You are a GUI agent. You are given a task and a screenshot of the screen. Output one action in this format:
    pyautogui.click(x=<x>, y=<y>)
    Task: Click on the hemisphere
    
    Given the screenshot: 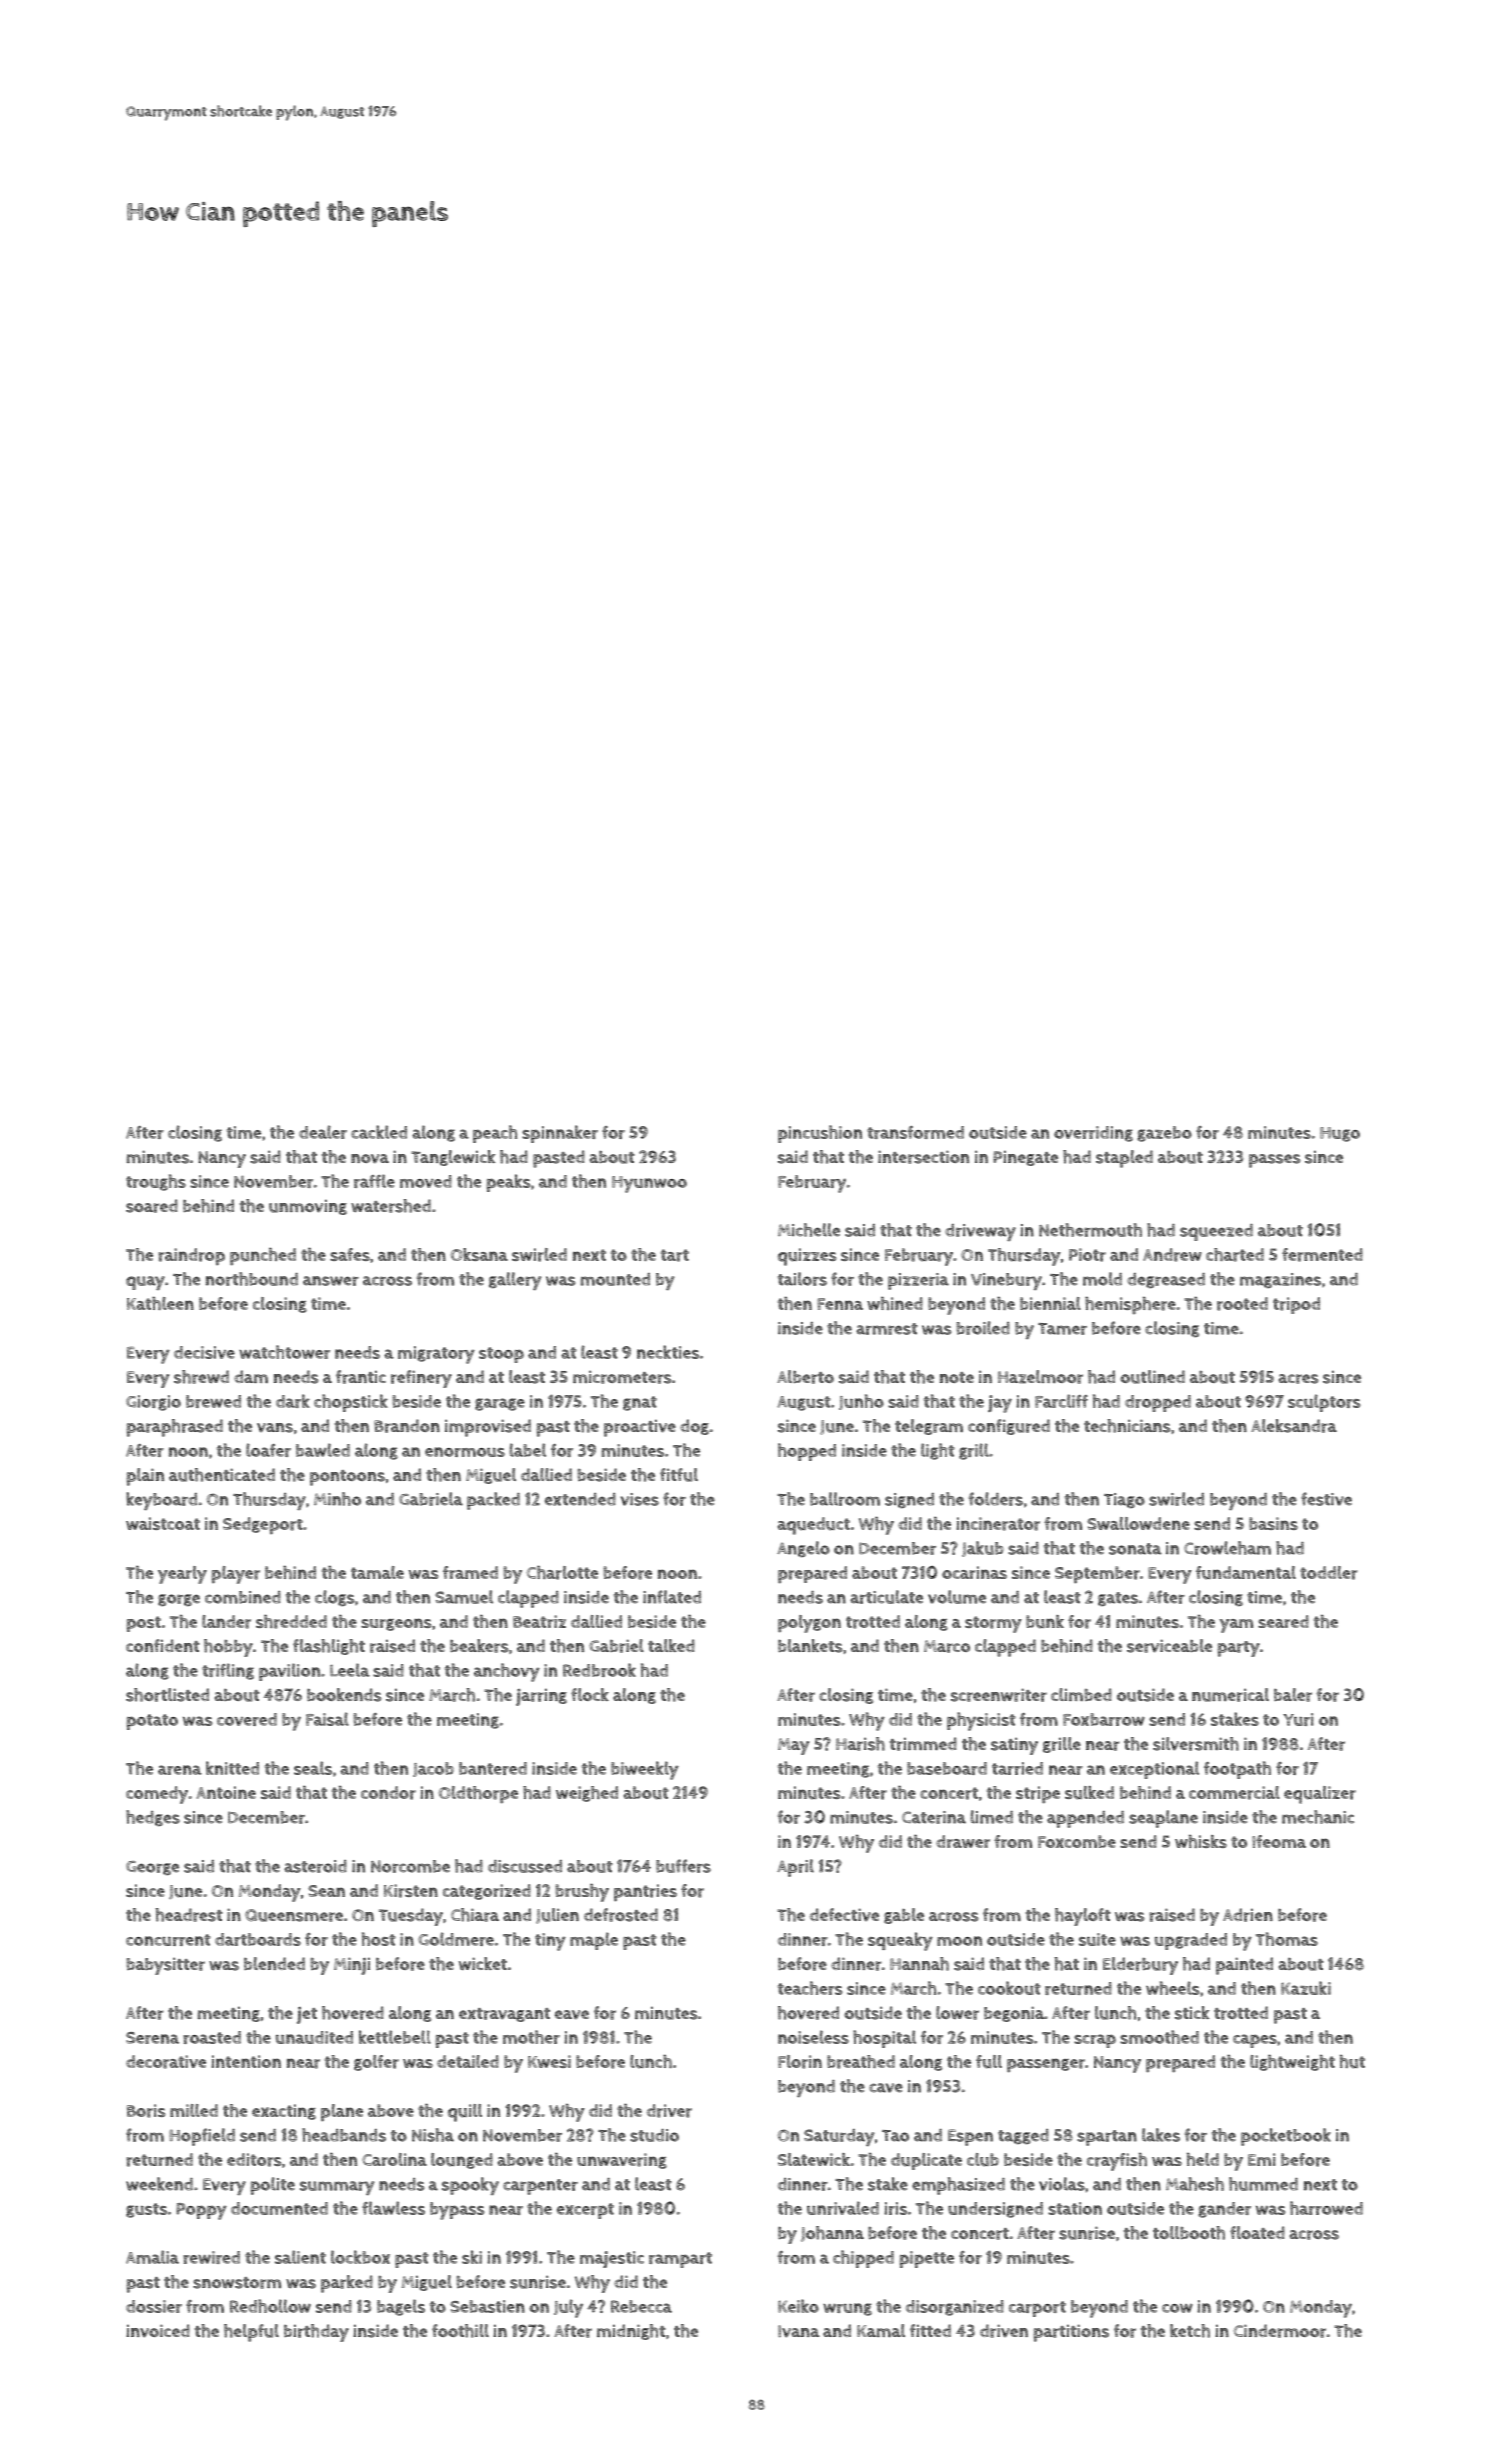 What is the action you would take?
    pyautogui.click(x=1130, y=1306)
